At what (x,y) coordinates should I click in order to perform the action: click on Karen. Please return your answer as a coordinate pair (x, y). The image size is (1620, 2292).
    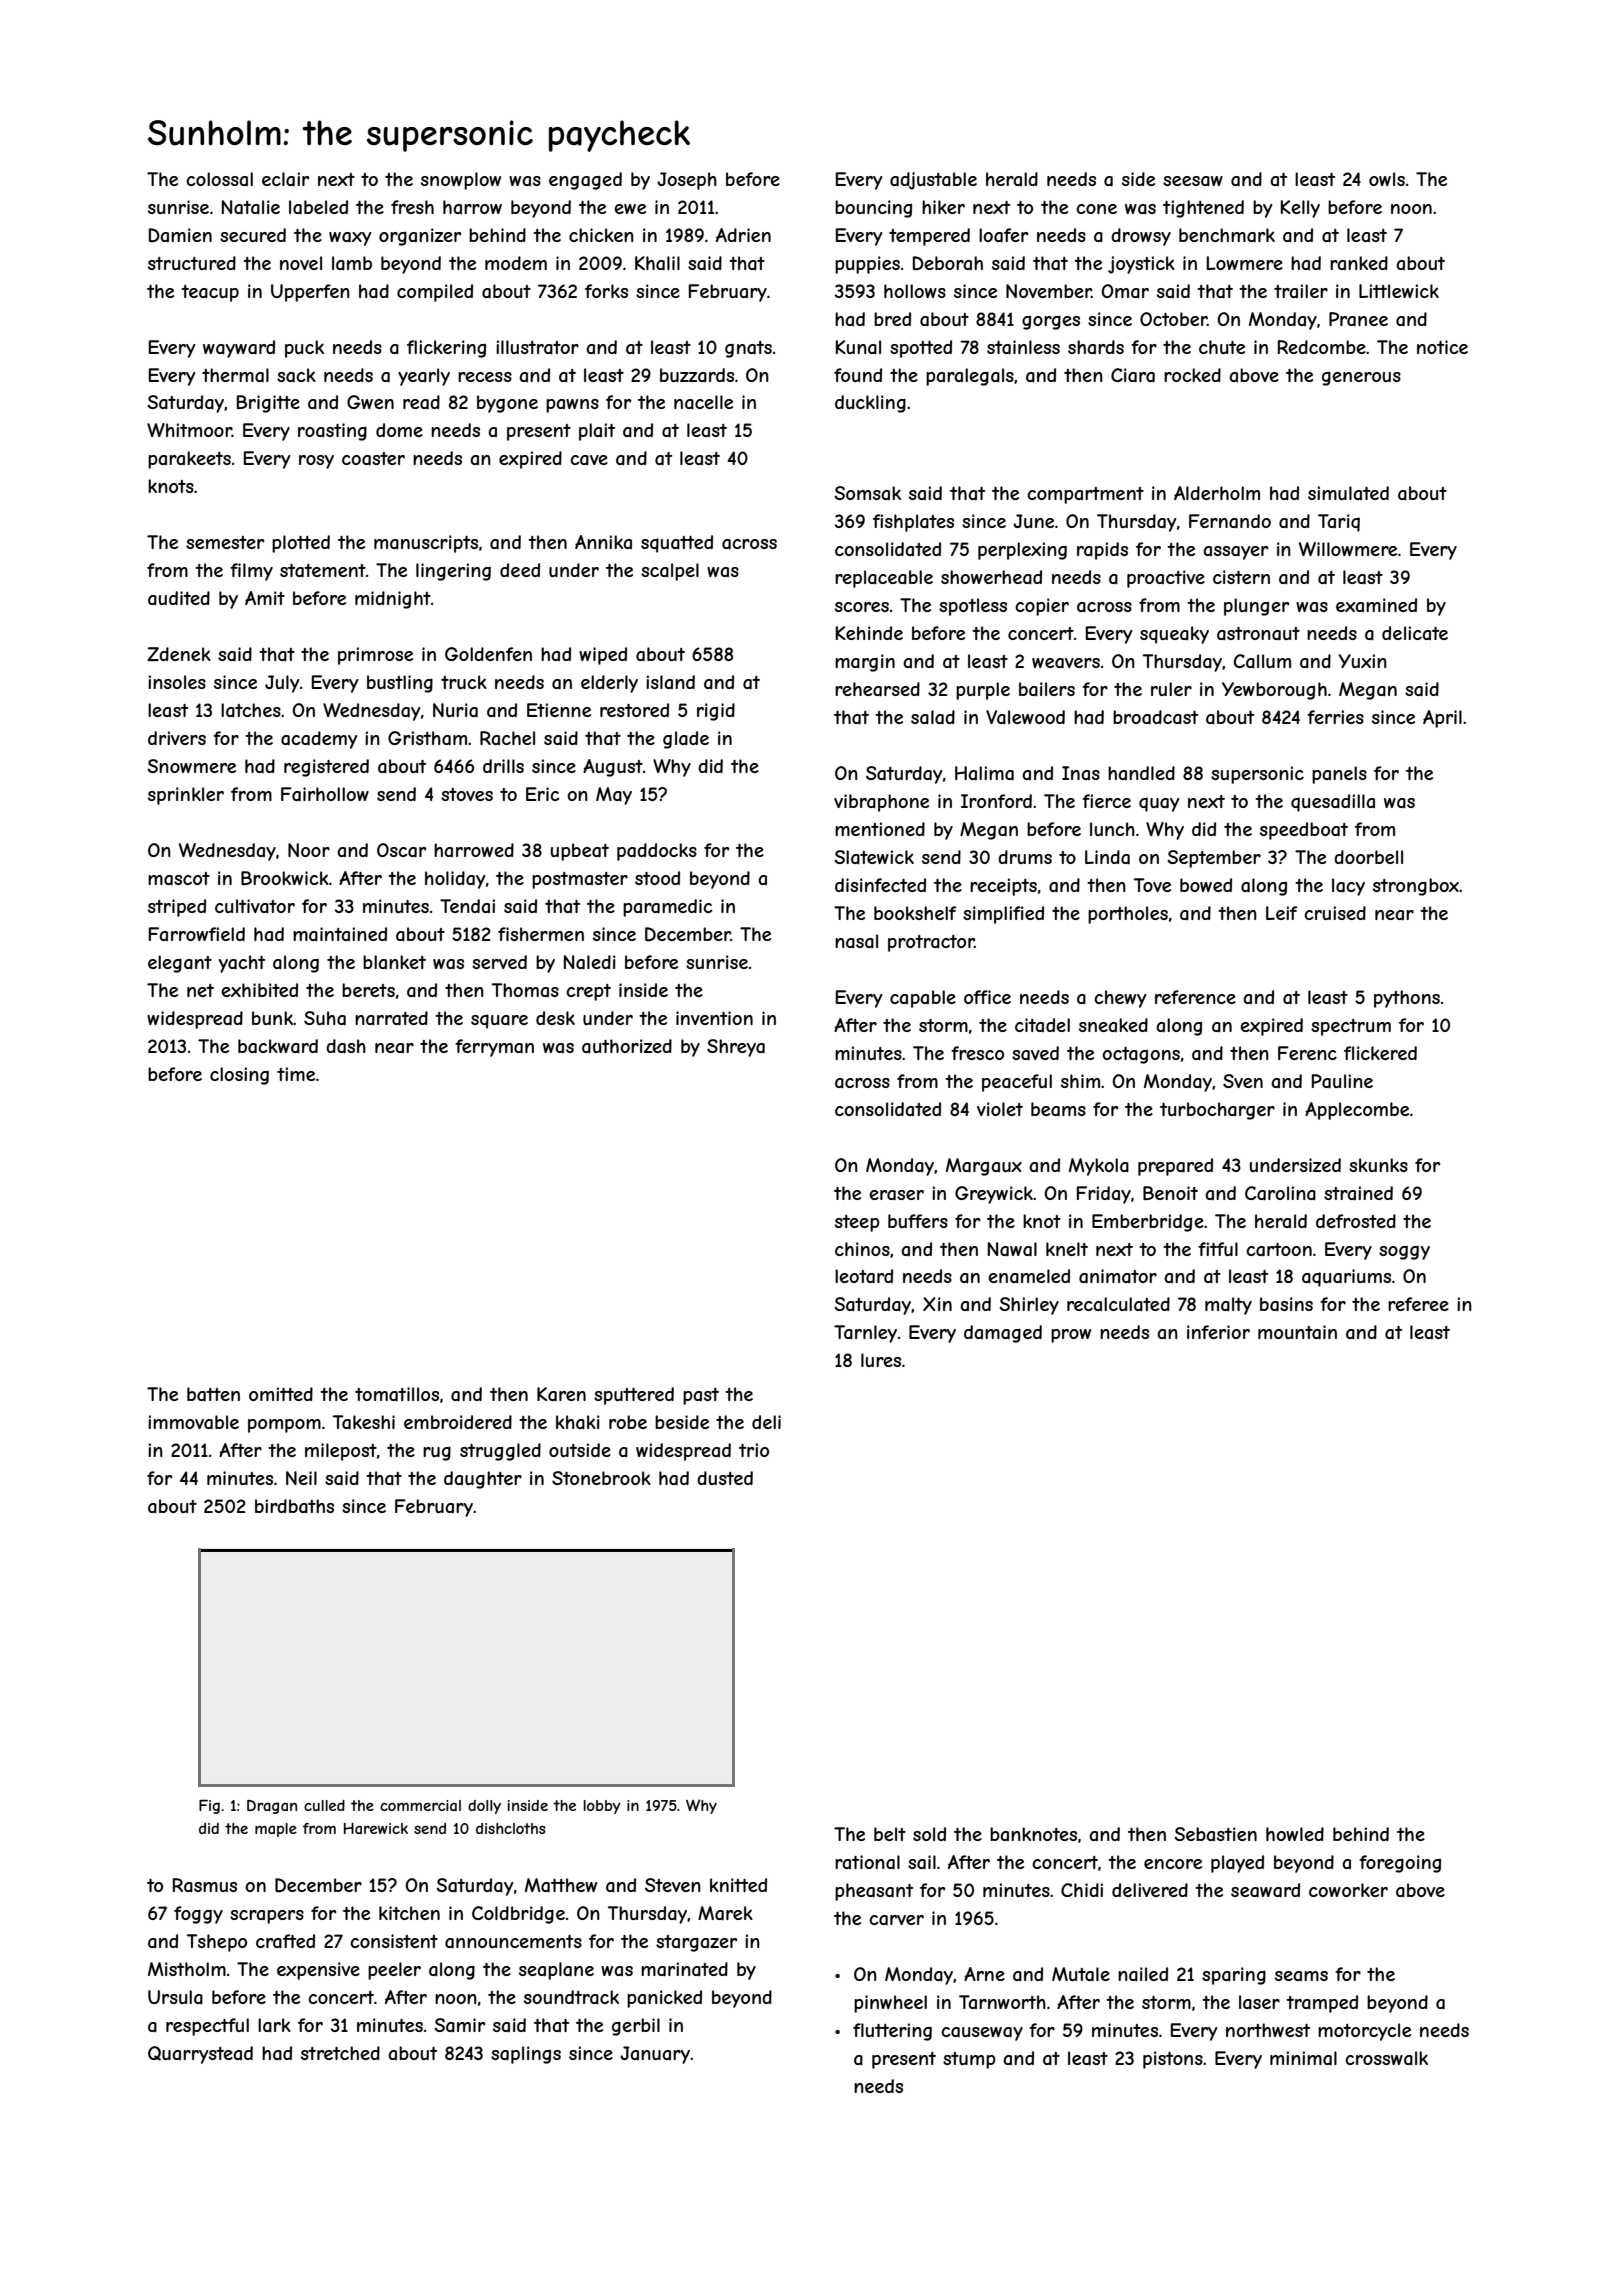
    Looking at the image, I should click on (561, 1394).
